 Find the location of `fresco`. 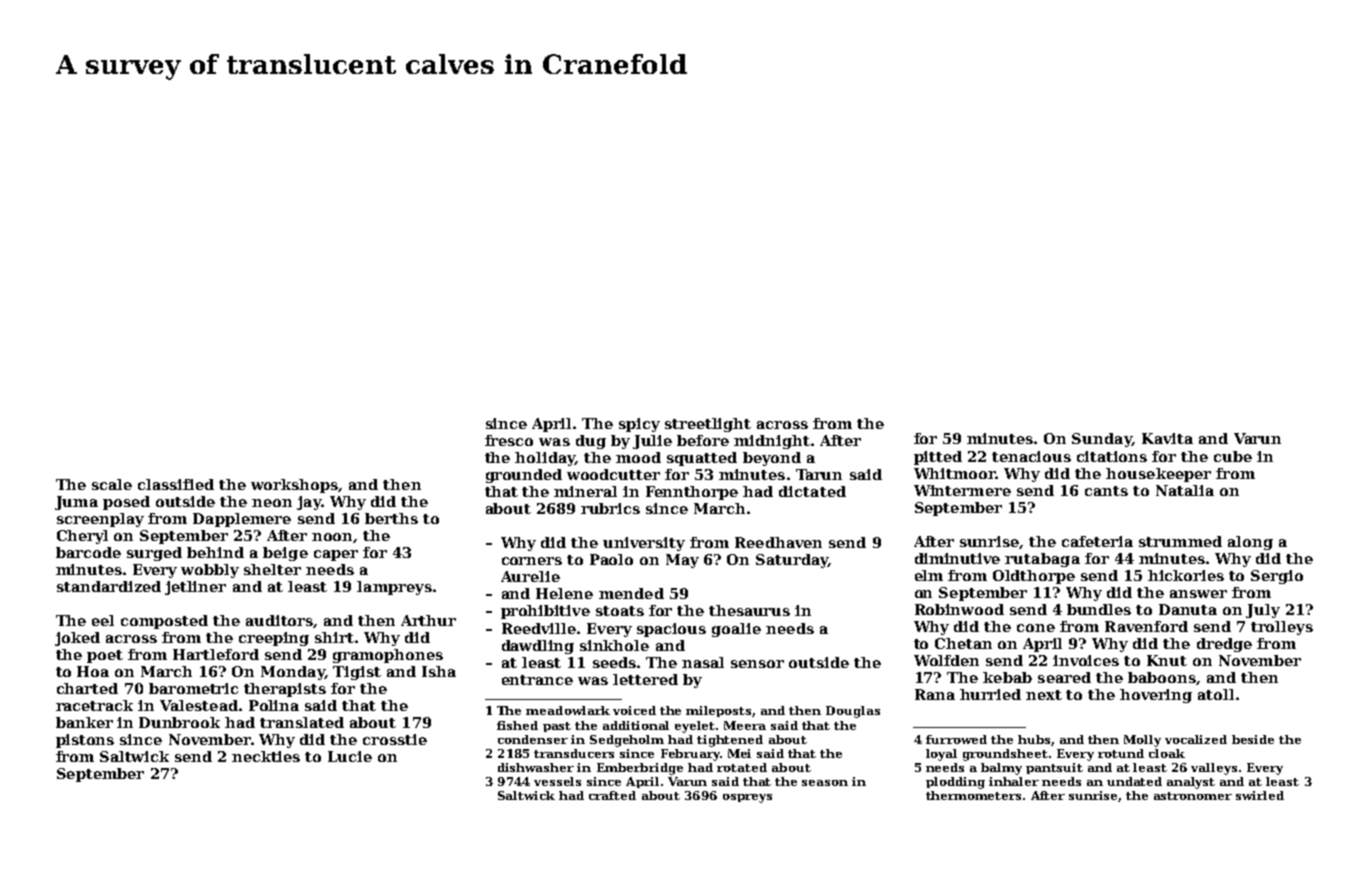

fresco is located at coordinates (509, 440).
